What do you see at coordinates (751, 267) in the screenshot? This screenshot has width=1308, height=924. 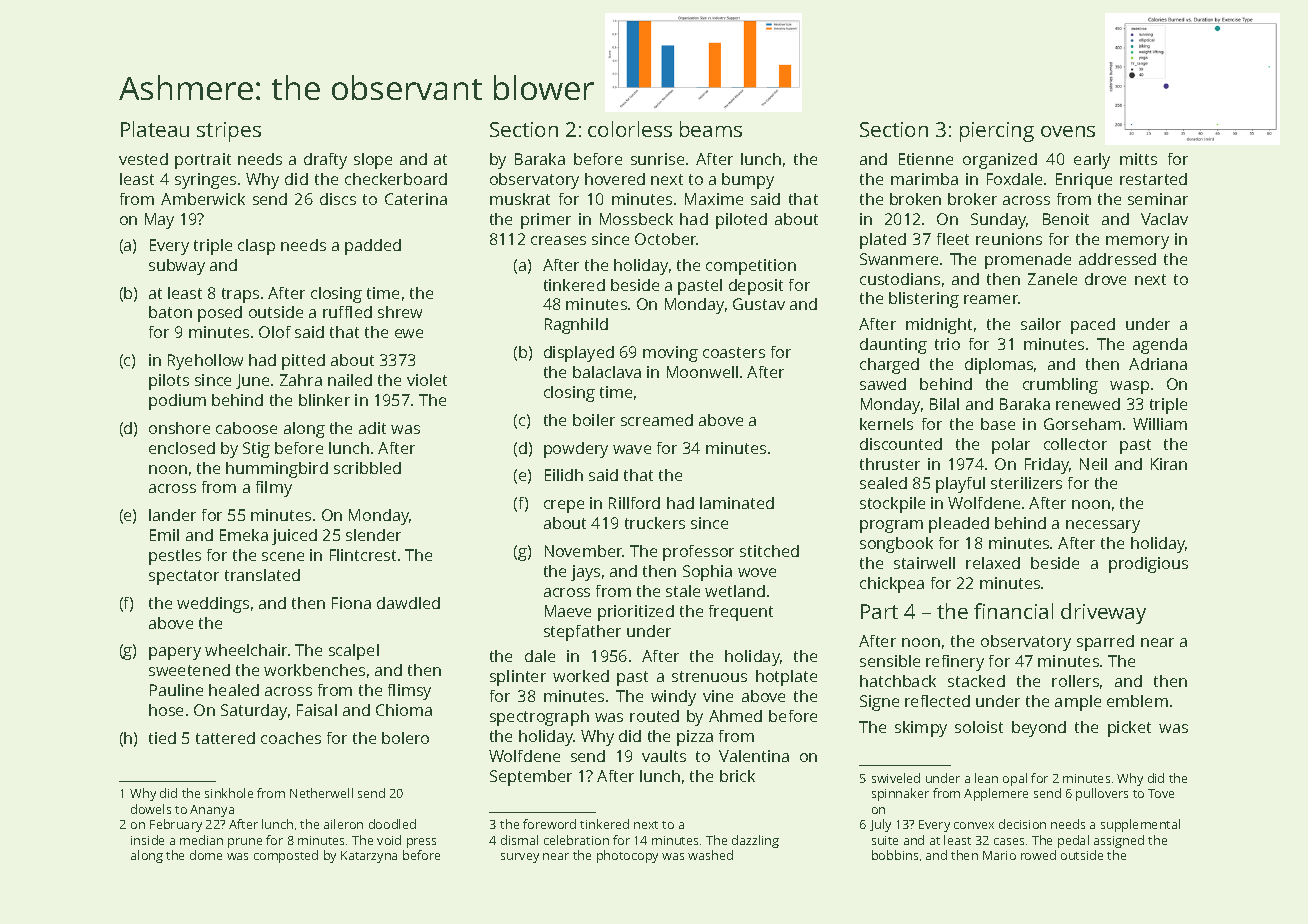 I see `competition` at bounding box center [751, 267].
